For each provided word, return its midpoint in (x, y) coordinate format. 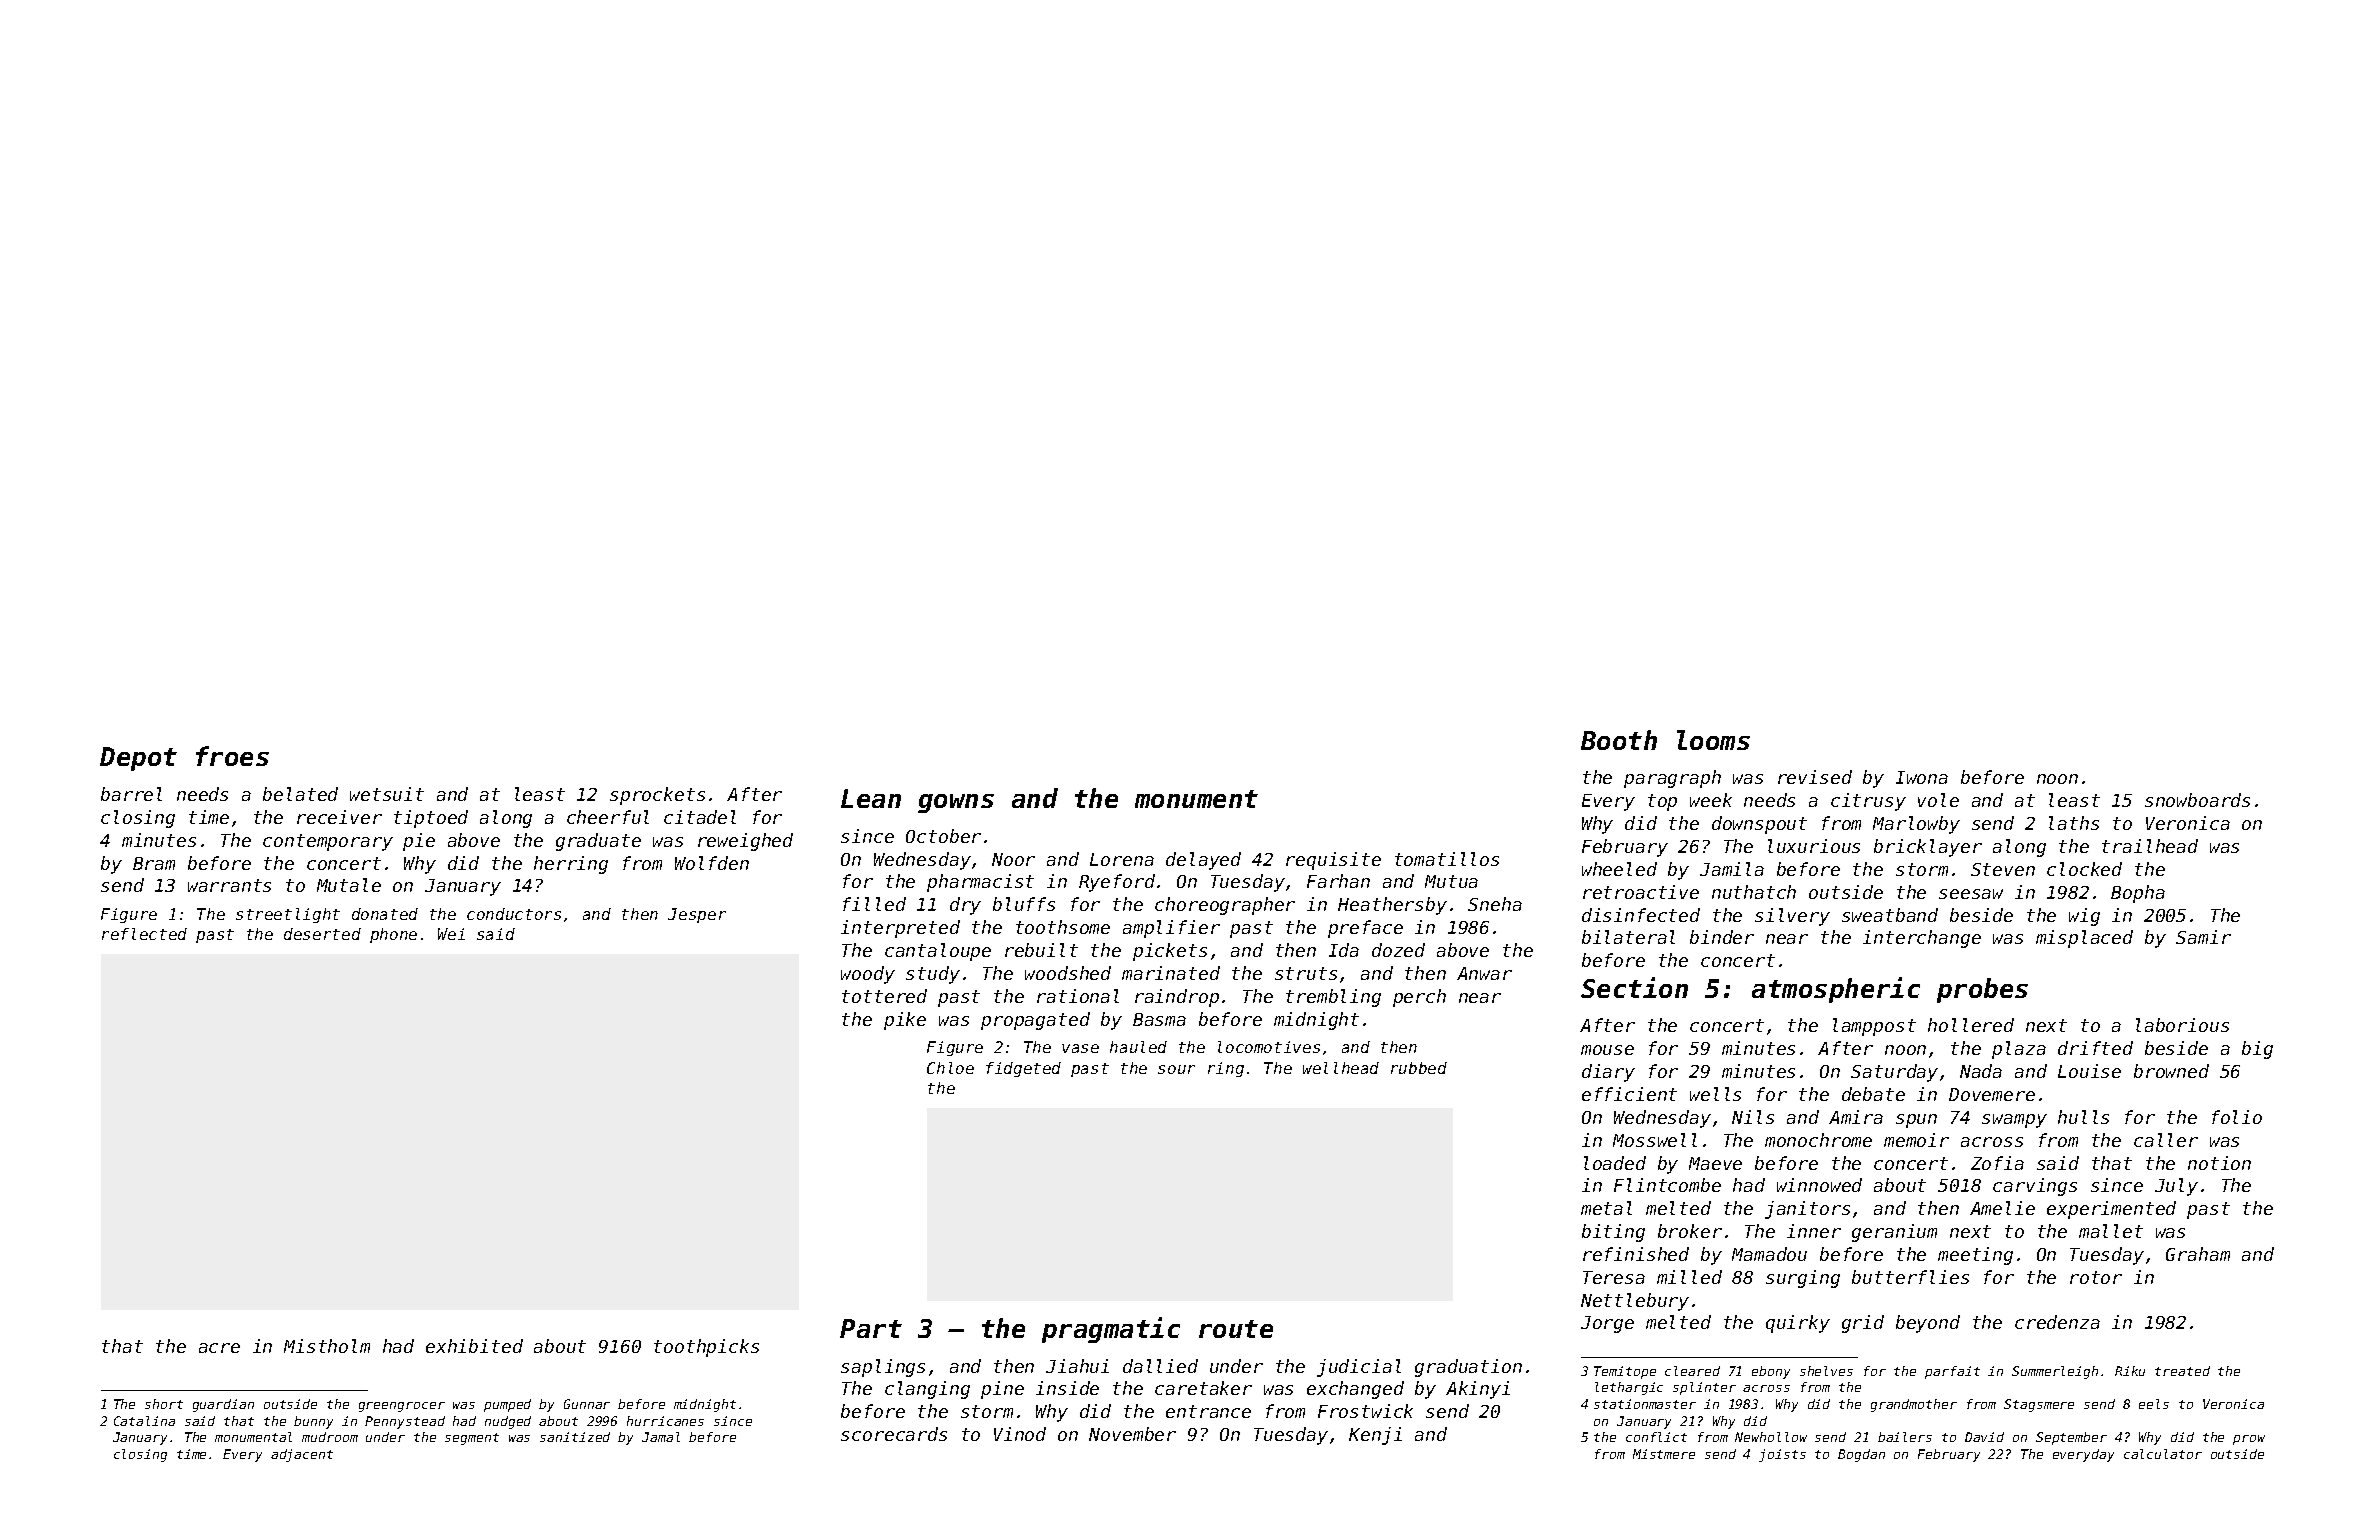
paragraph (1672, 779)
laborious (2182, 1025)
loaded (1615, 1163)
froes (232, 756)
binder (1722, 937)
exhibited (474, 1346)
